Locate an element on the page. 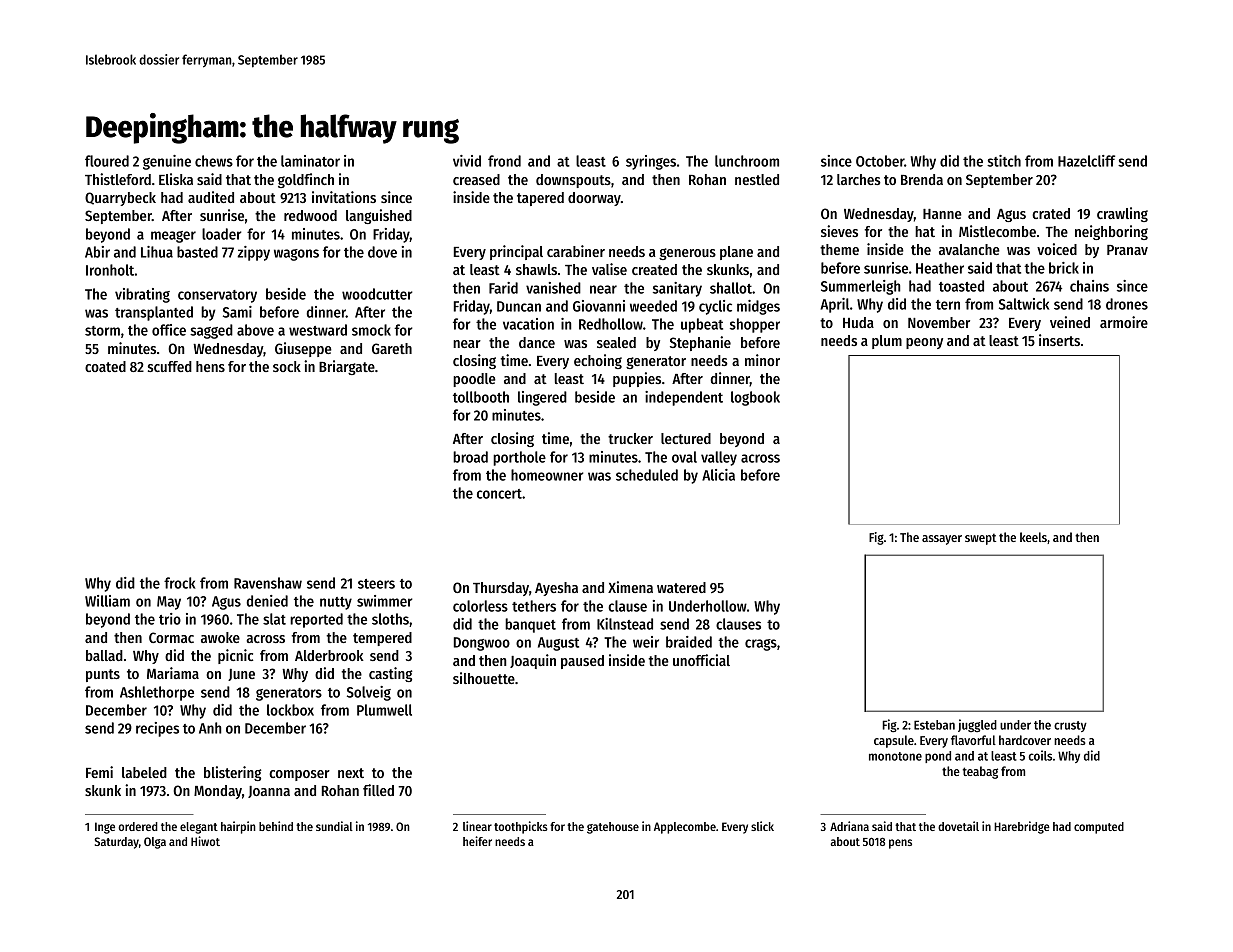 This page has width=1233, height=952. logbook is located at coordinates (755, 398).
